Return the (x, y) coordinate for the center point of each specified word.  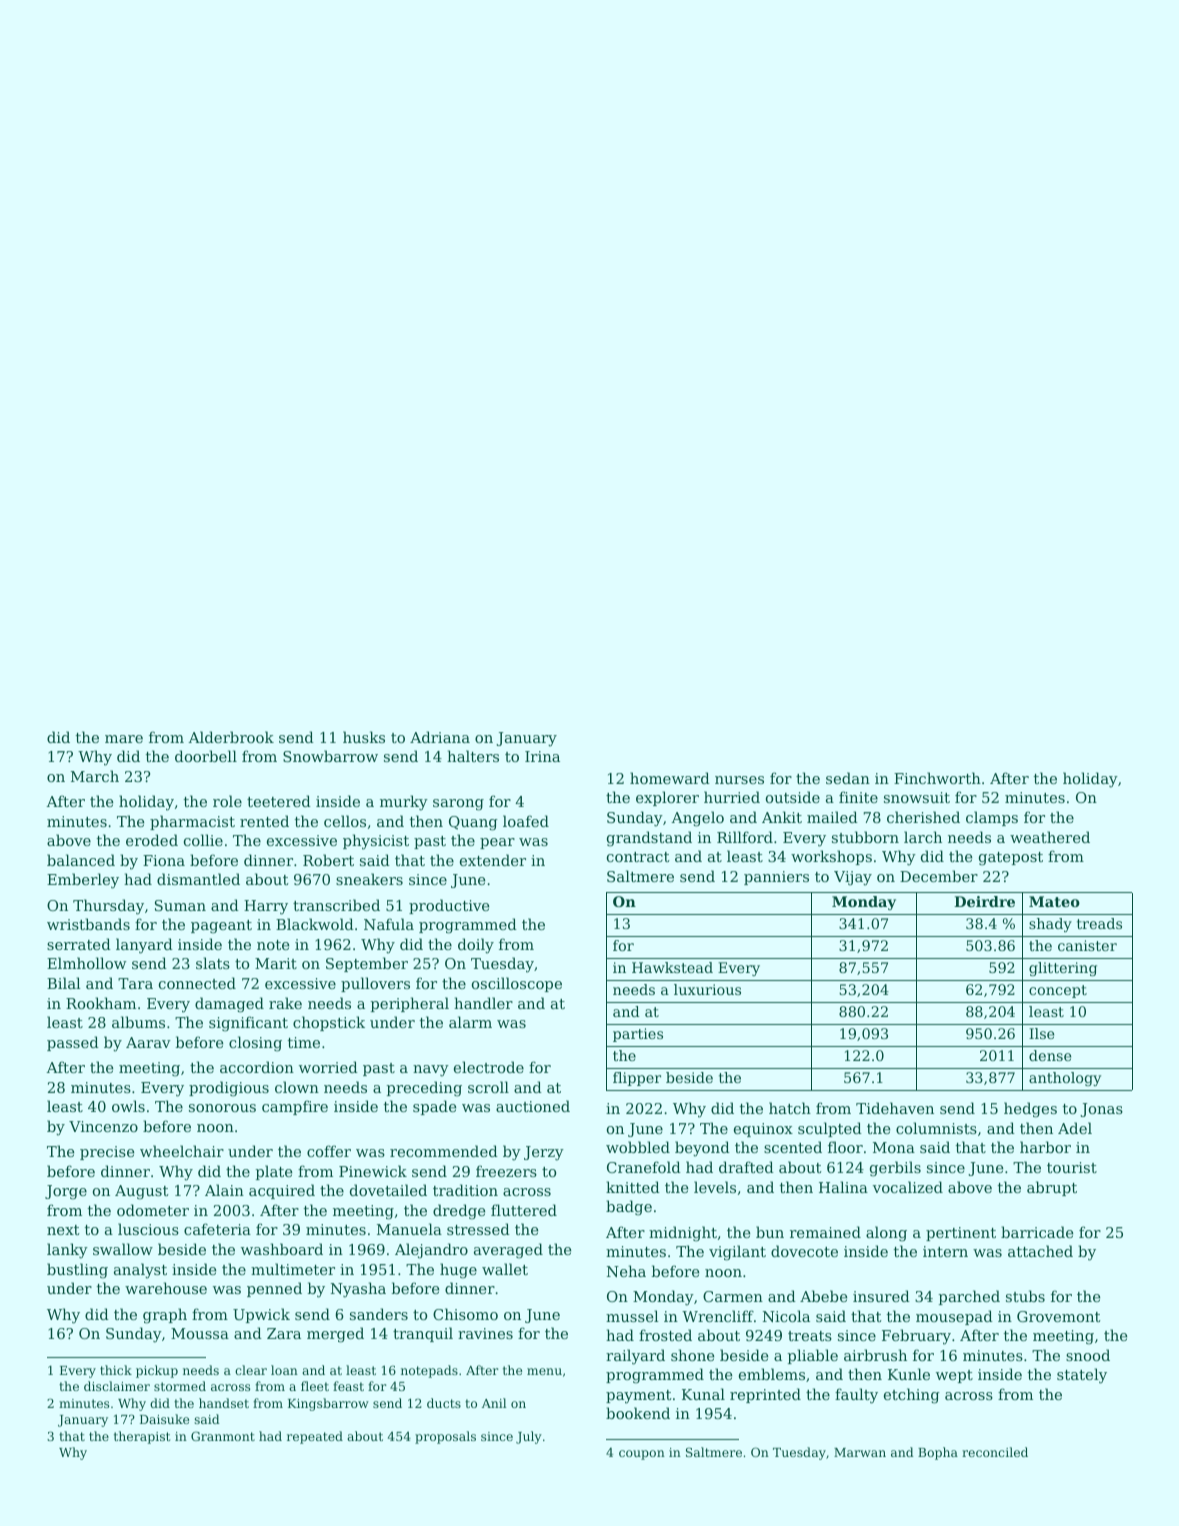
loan (284, 1370)
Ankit (782, 817)
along (886, 1234)
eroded (152, 840)
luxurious (707, 989)
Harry (266, 907)
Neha (626, 1271)
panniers (776, 878)
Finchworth (937, 778)
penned (274, 1289)
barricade (1037, 1232)
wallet (505, 1269)
